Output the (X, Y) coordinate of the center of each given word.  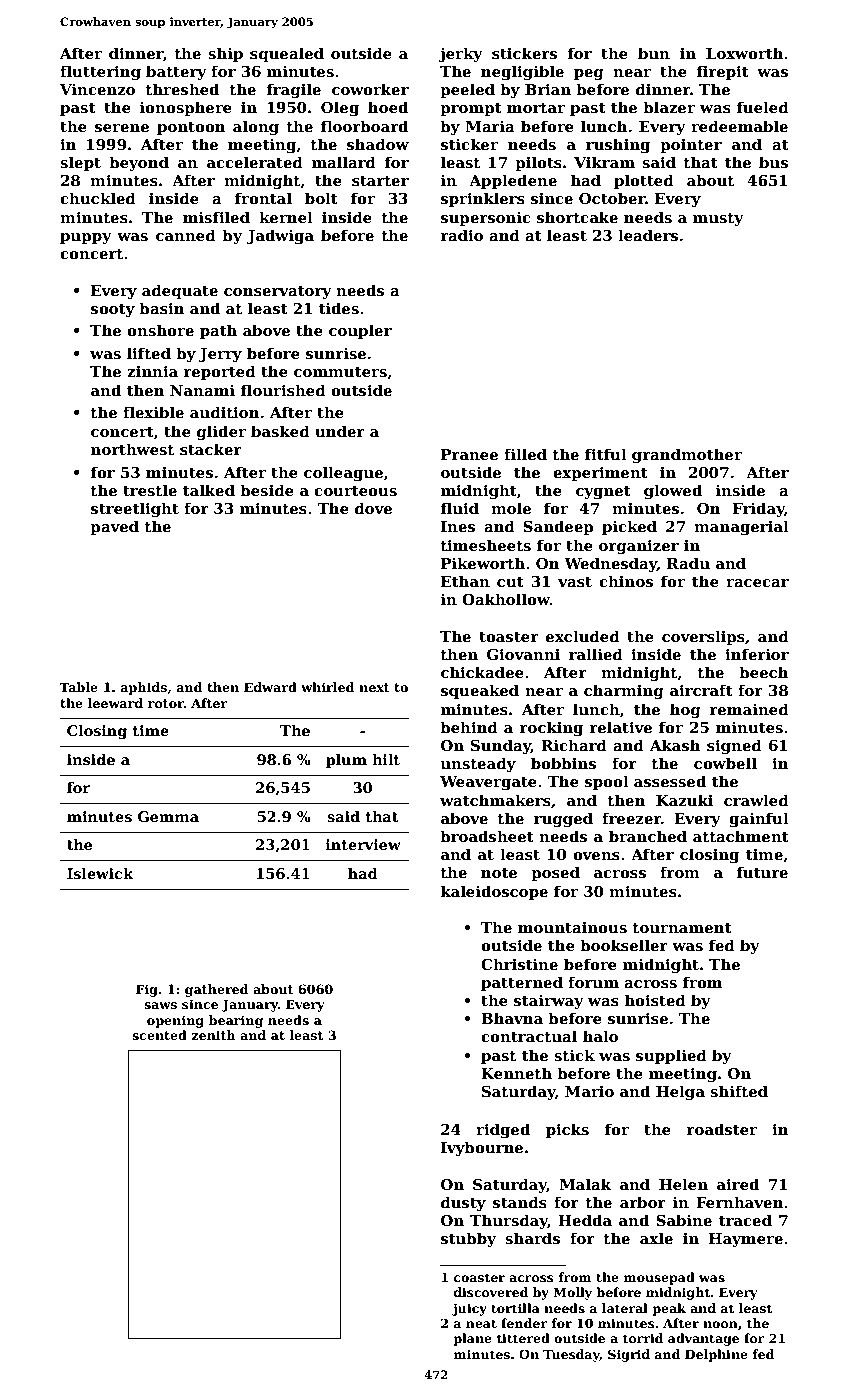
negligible (522, 73)
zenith (213, 1035)
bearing (236, 1021)
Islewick (100, 873)
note (499, 873)
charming (624, 692)
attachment (741, 836)
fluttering (100, 73)
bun (654, 53)
